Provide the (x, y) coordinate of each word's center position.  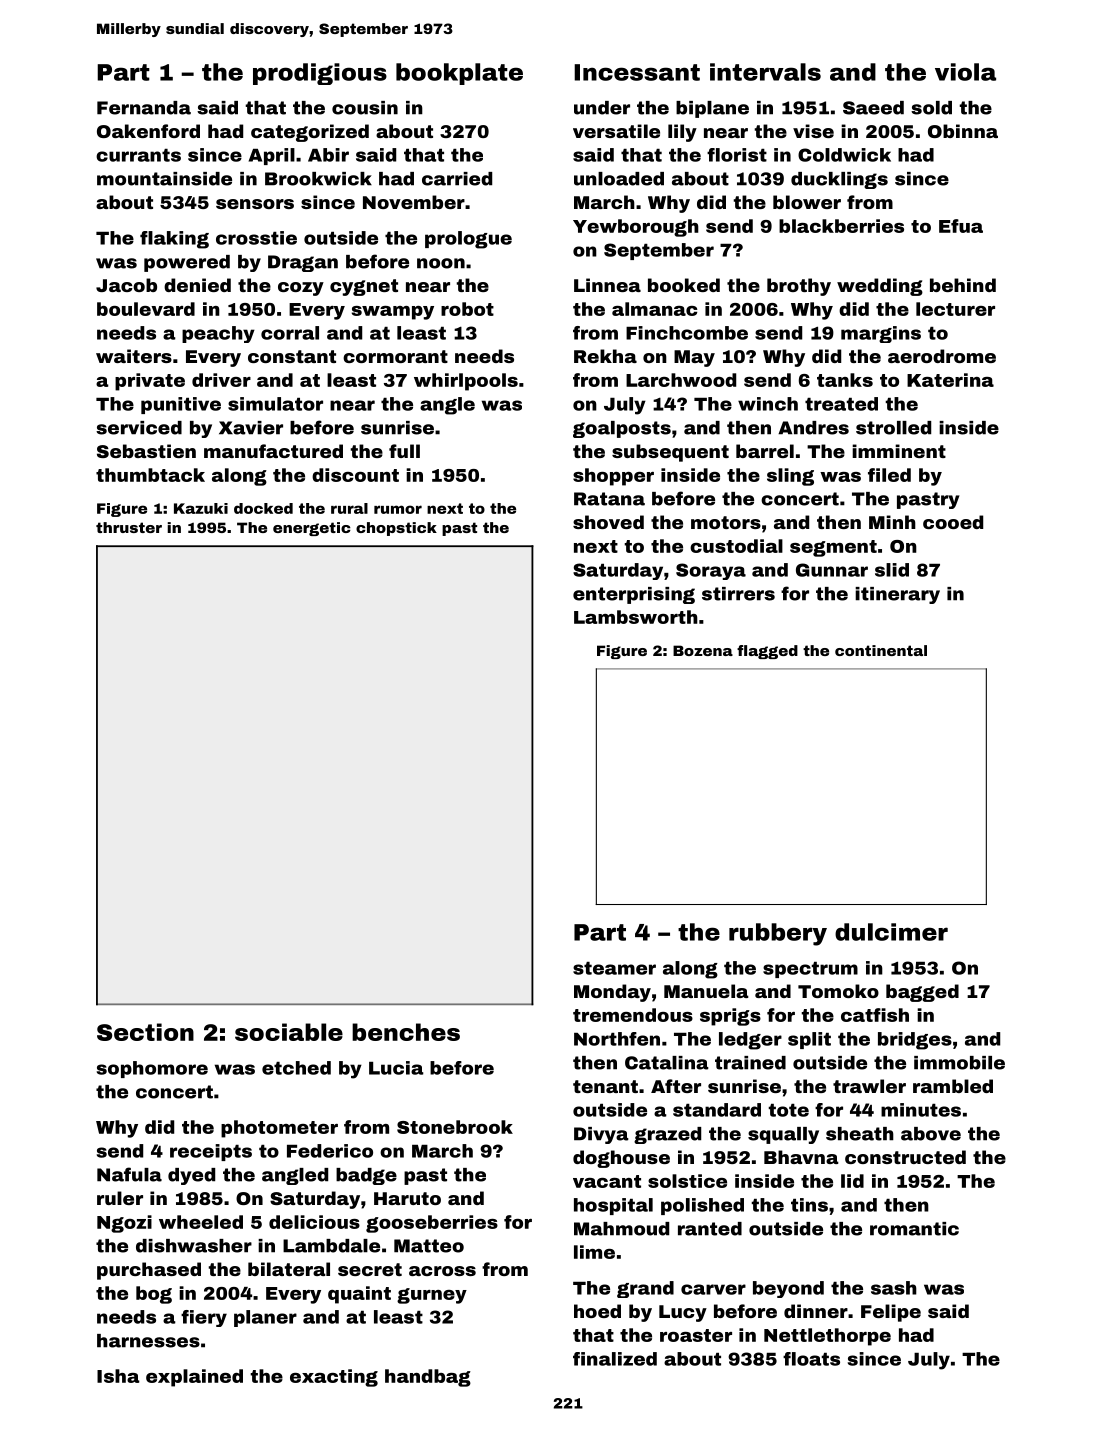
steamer (614, 968)
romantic (914, 1229)
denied (197, 285)
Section (145, 1032)
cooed (953, 522)
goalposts (622, 429)
